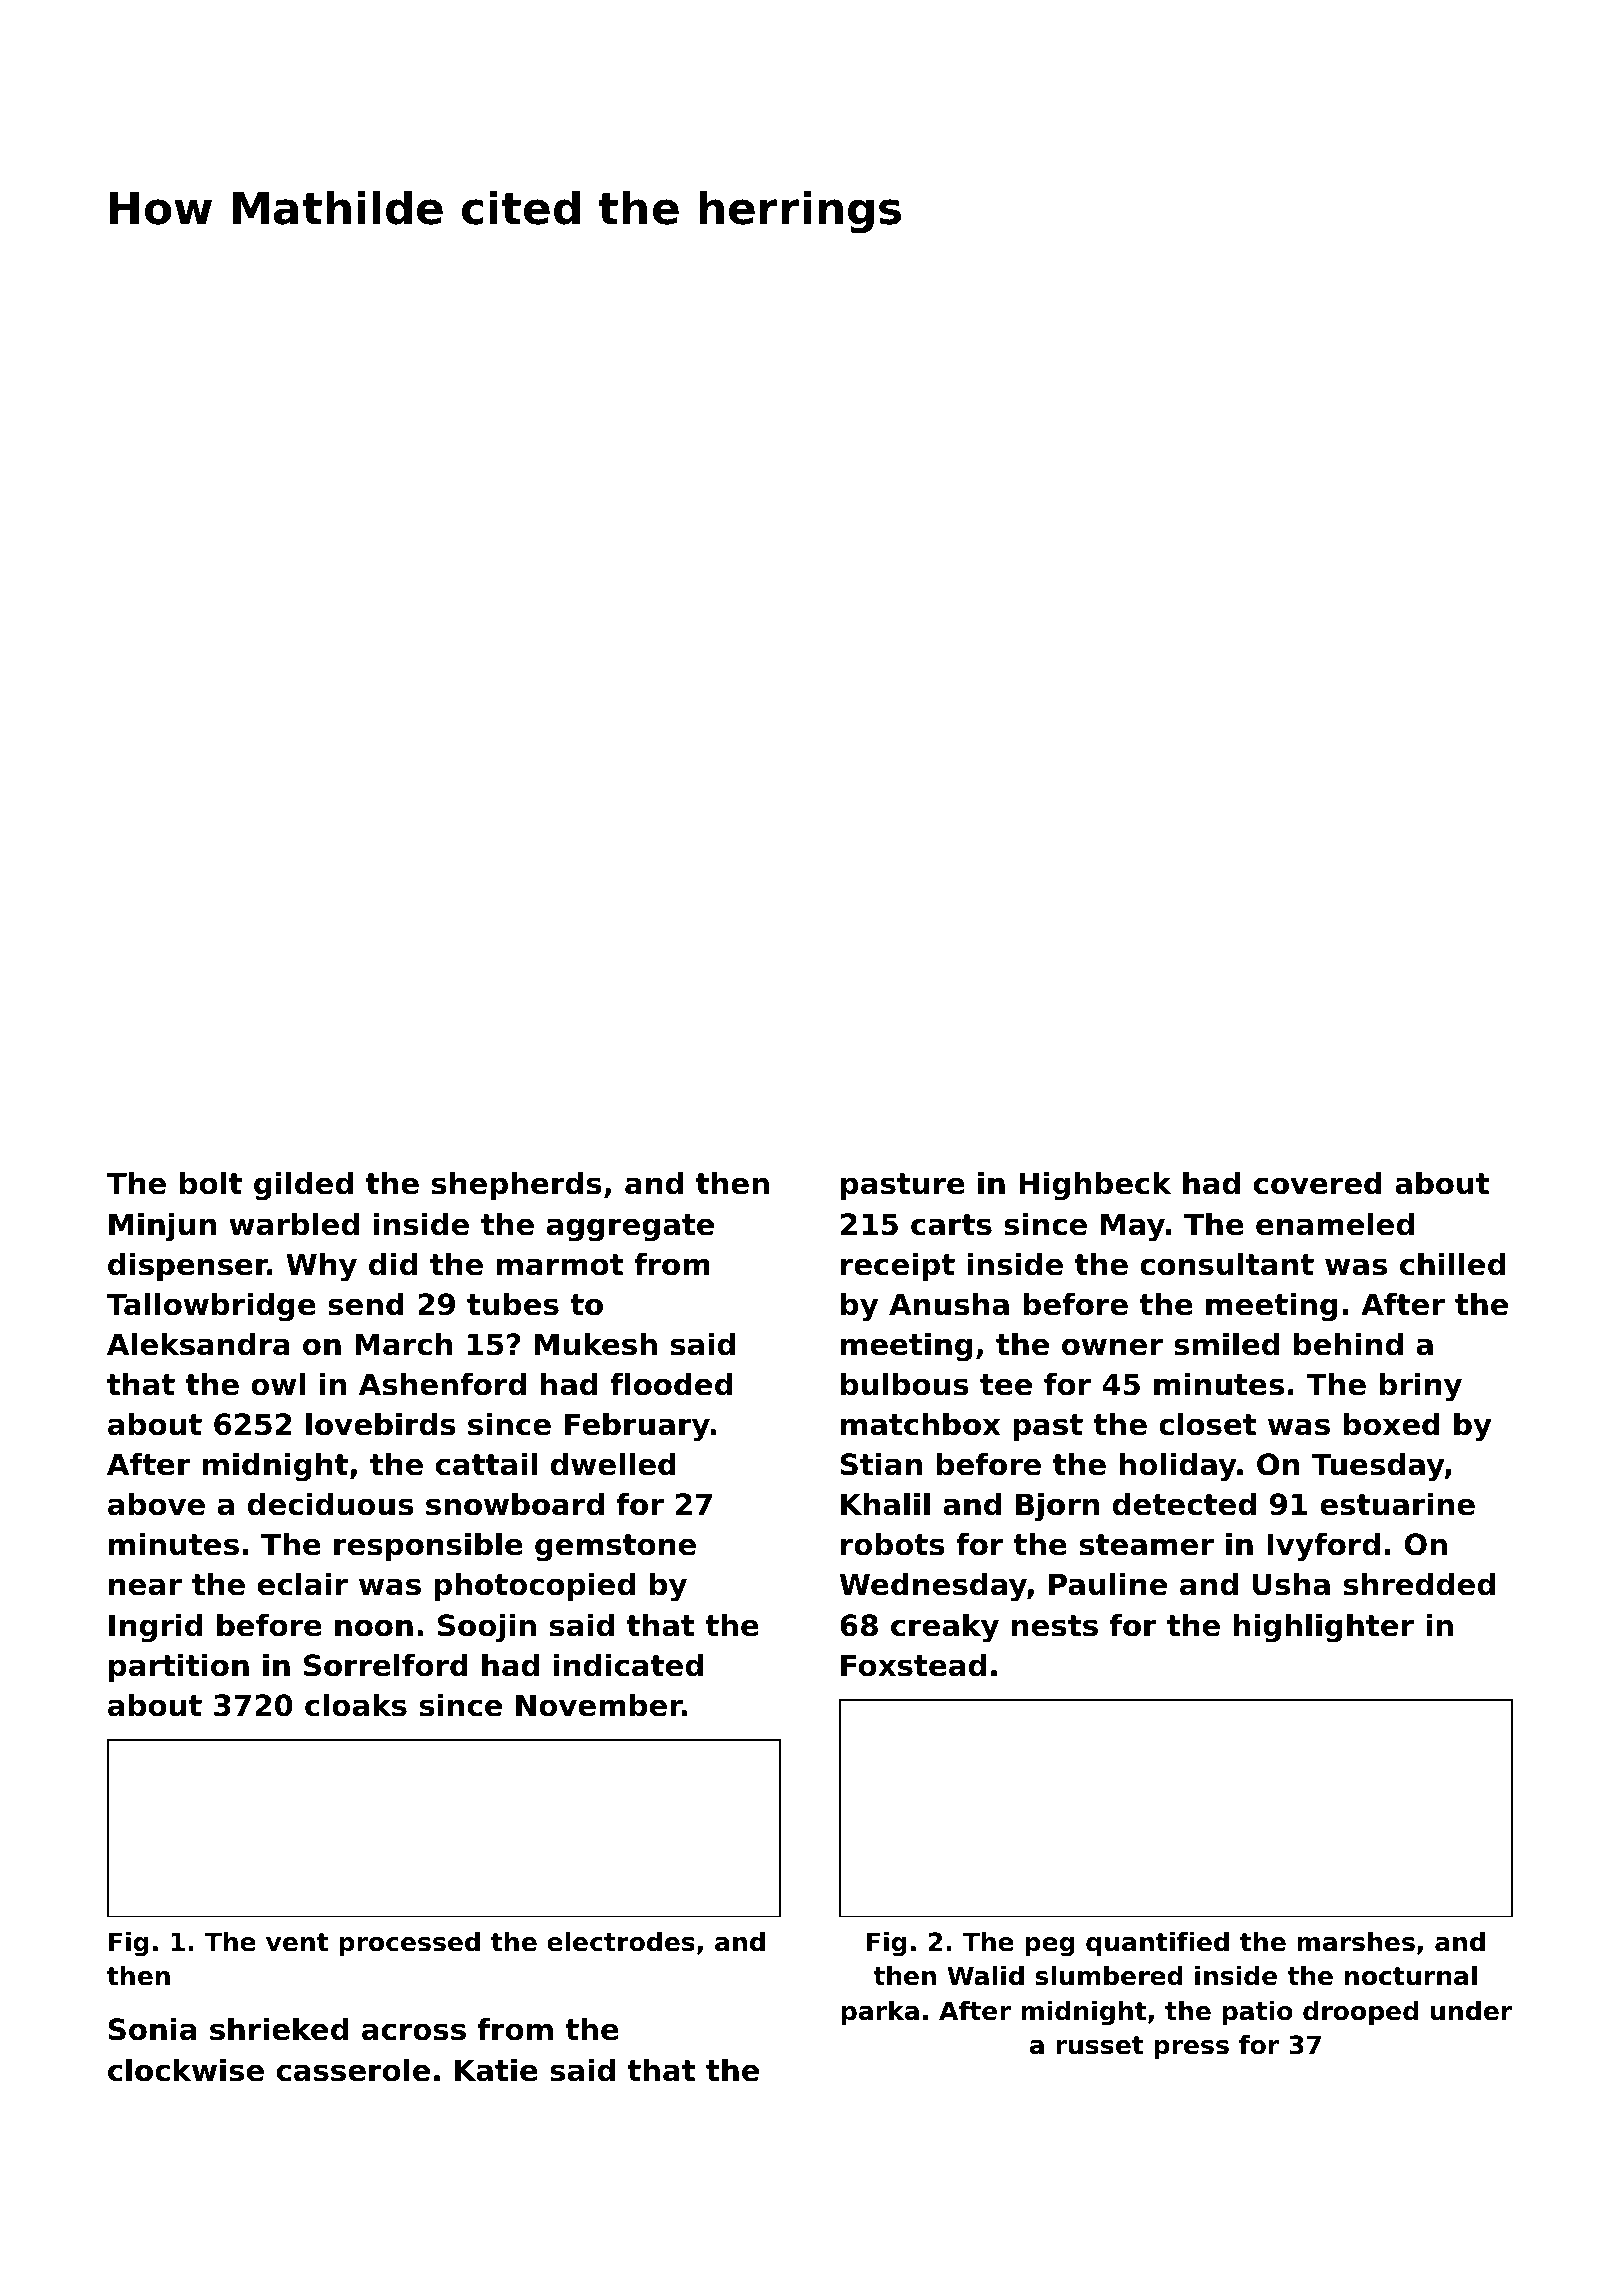 The height and width of the screenshot is (2292, 1620). I want to click on under, so click(1471, 2011).
